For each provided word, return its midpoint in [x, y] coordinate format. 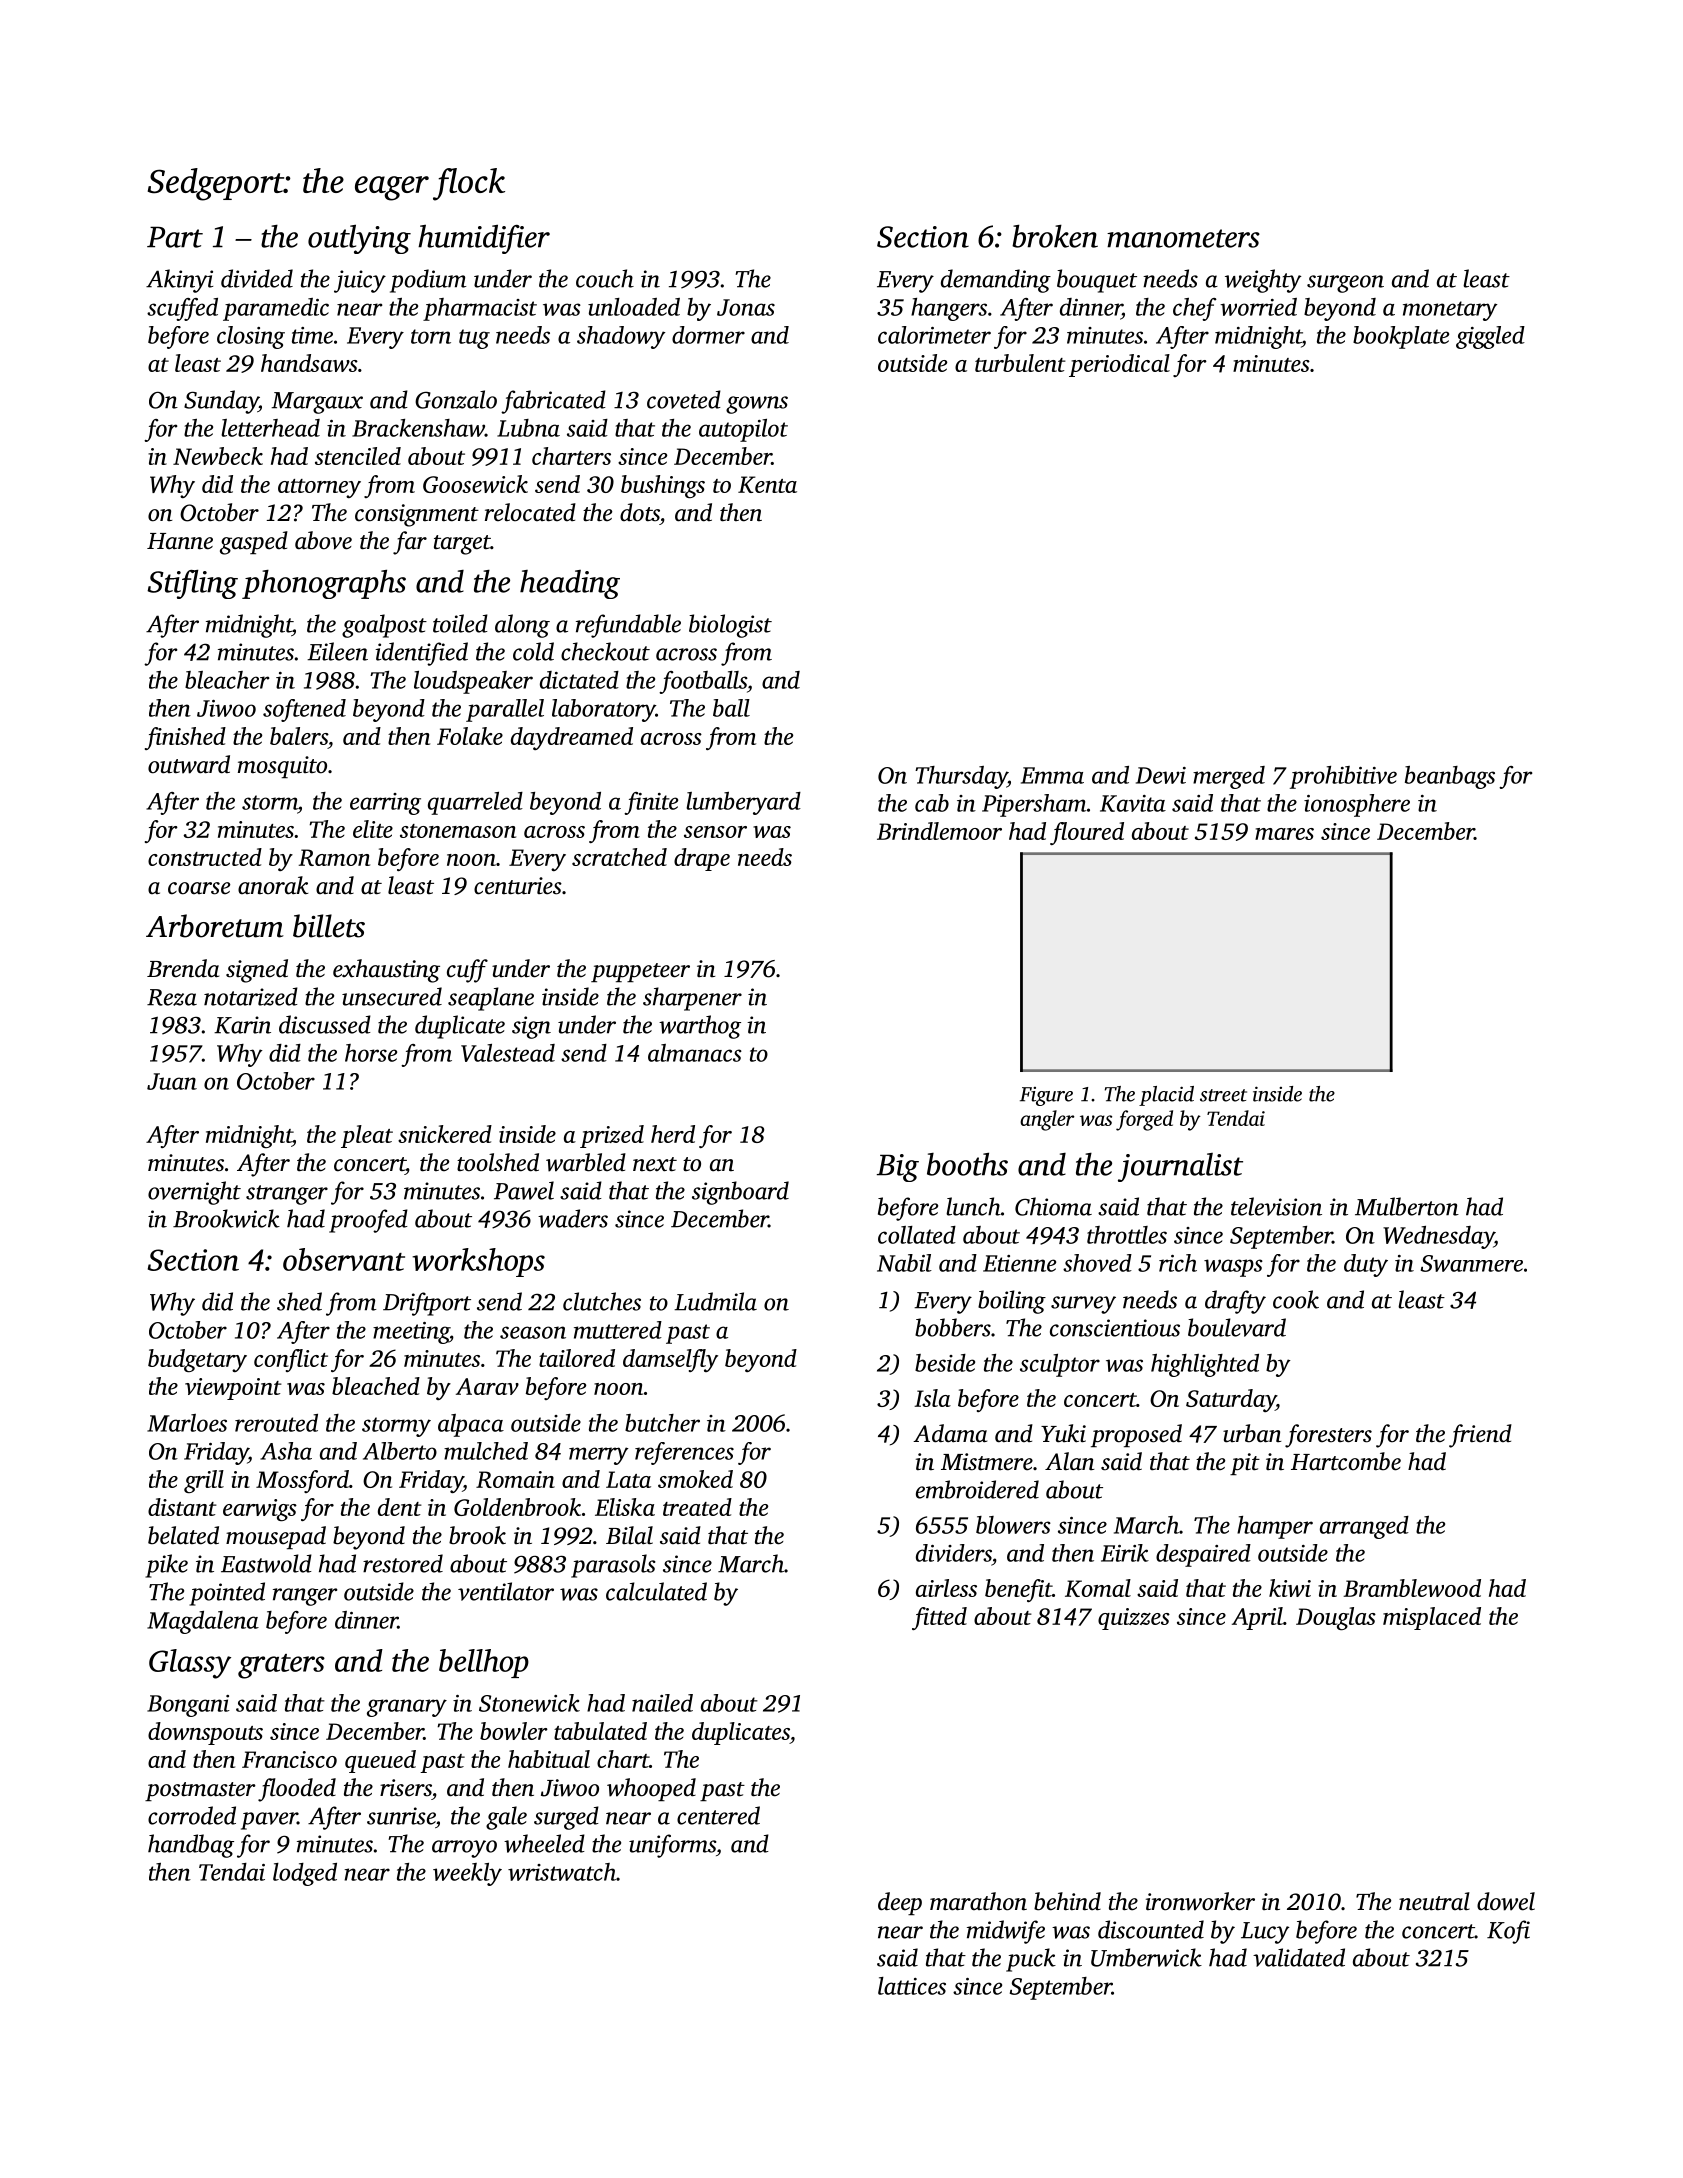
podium [428, 281]
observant [344, 1259]
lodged [305, 1874]
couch [605, 278]
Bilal [629, 1535]
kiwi [1290, 1588]
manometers [1183, 238]
